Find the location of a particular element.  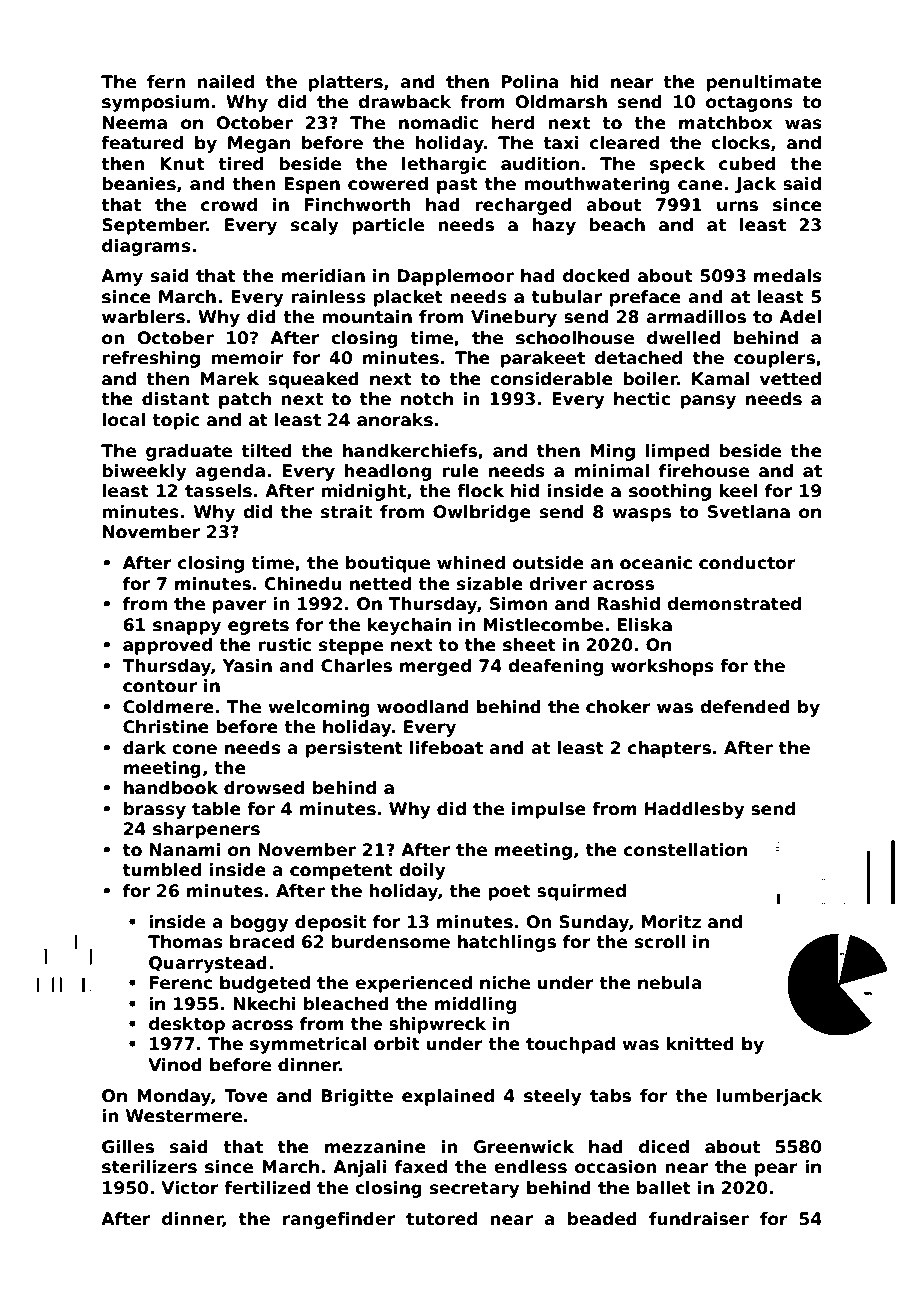

featured is located at coordinates (142, 143).
